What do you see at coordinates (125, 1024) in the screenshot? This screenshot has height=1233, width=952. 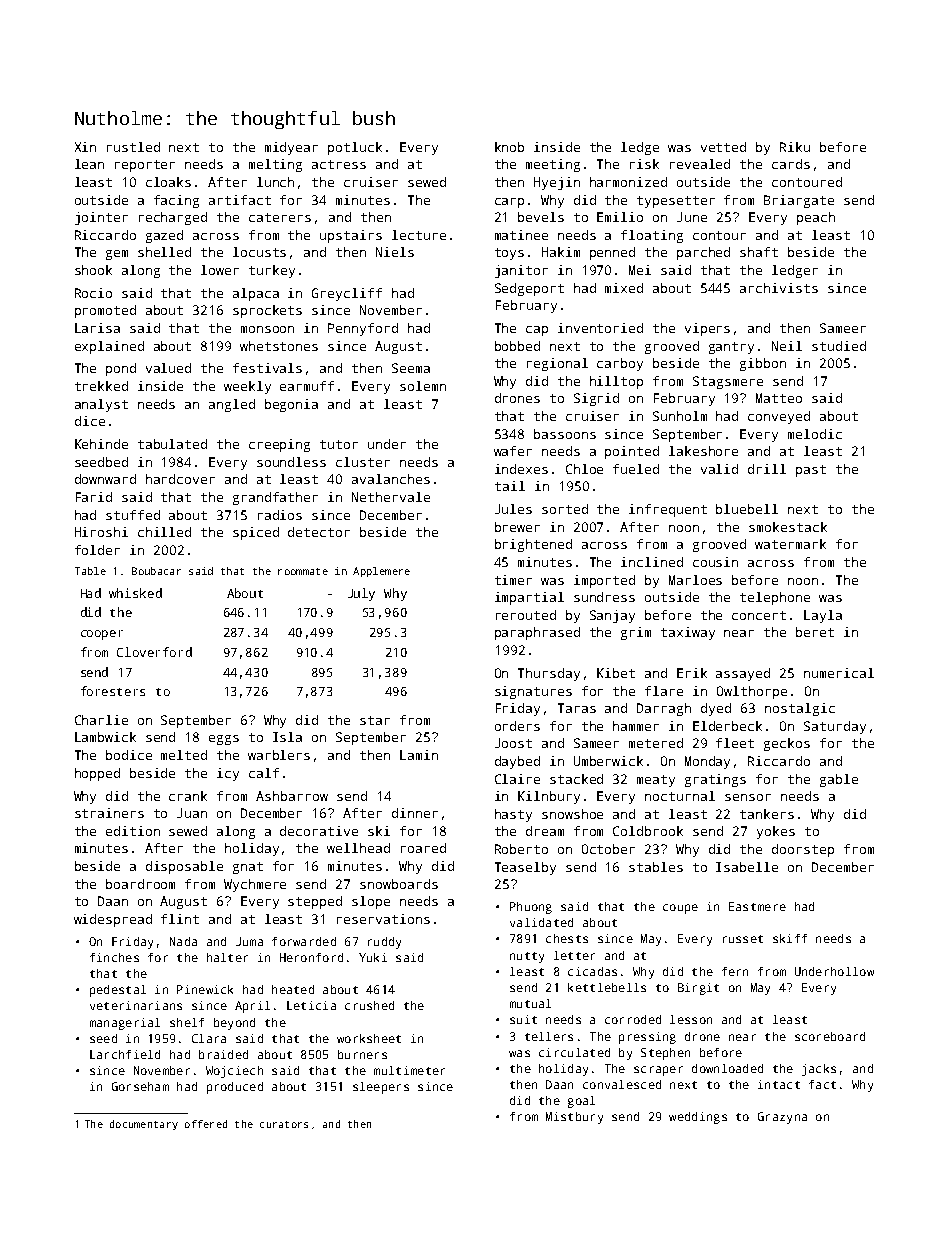 I see `managerial` at bounding box center [125, 1024].
